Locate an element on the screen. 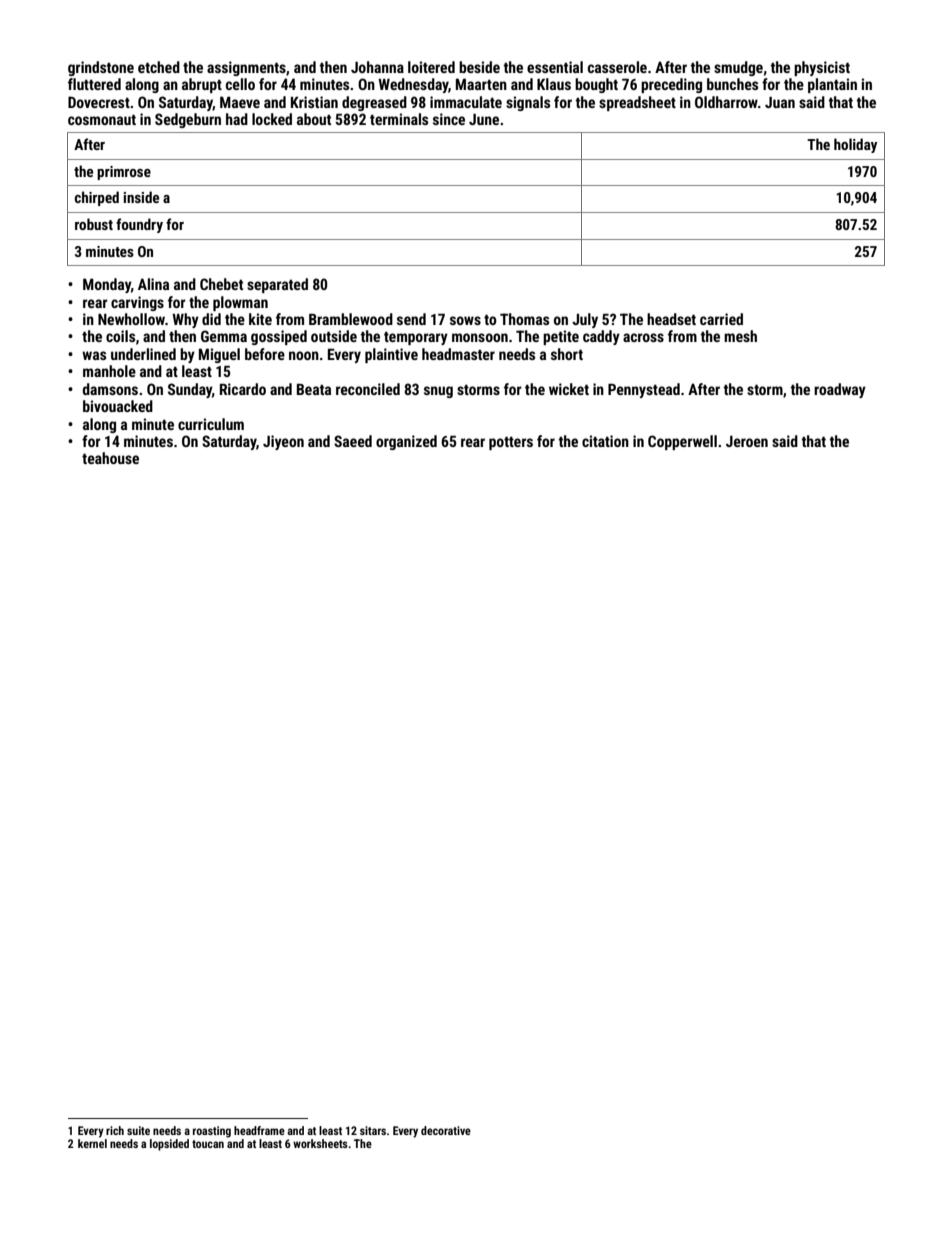 The height and width of the screenshot is (1233, 952). sitars is located at coordinates (373, 1130).
